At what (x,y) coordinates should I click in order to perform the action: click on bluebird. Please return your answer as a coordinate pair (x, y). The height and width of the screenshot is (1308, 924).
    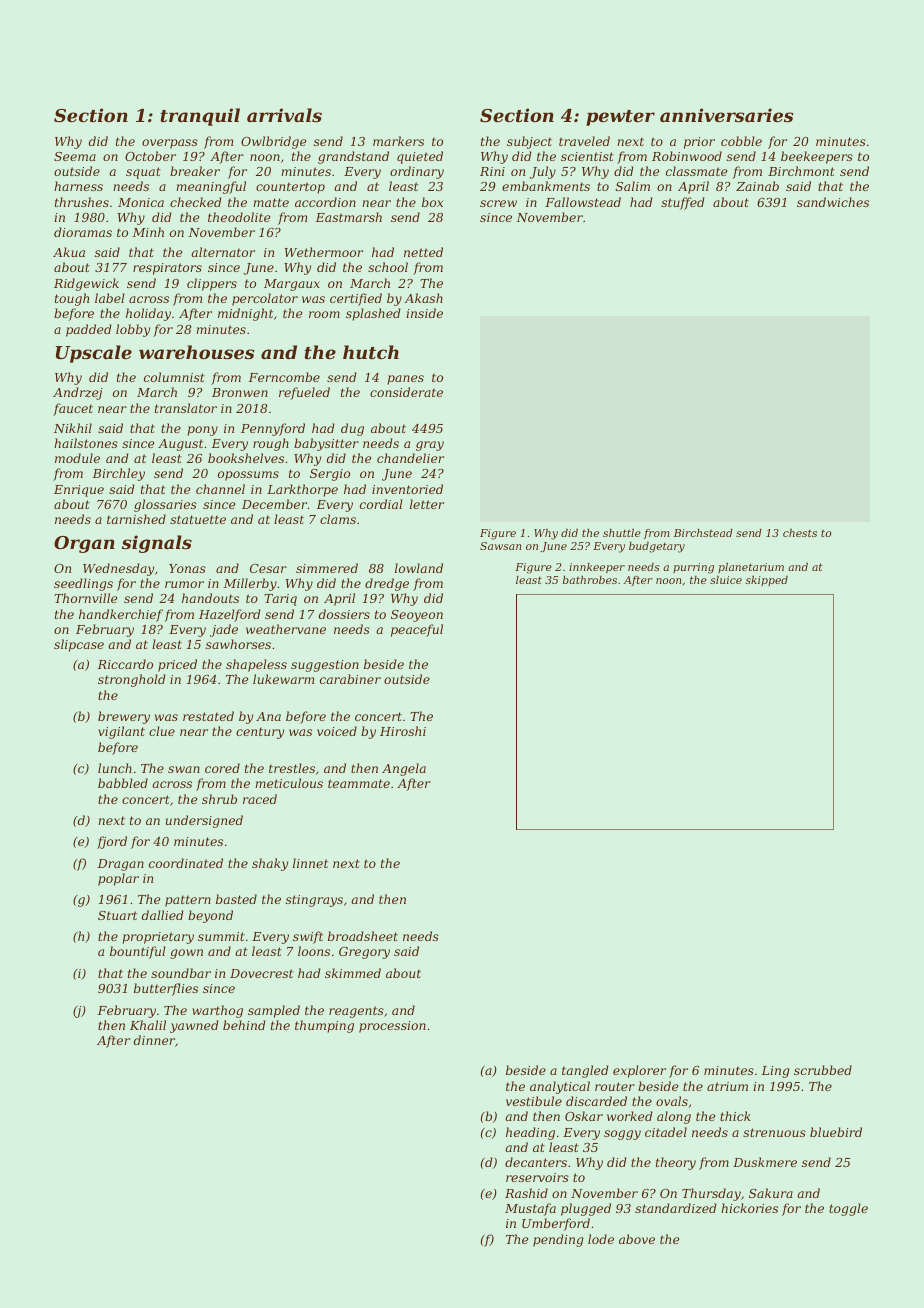
    Looking at the image, I should click on (836, 1132).
